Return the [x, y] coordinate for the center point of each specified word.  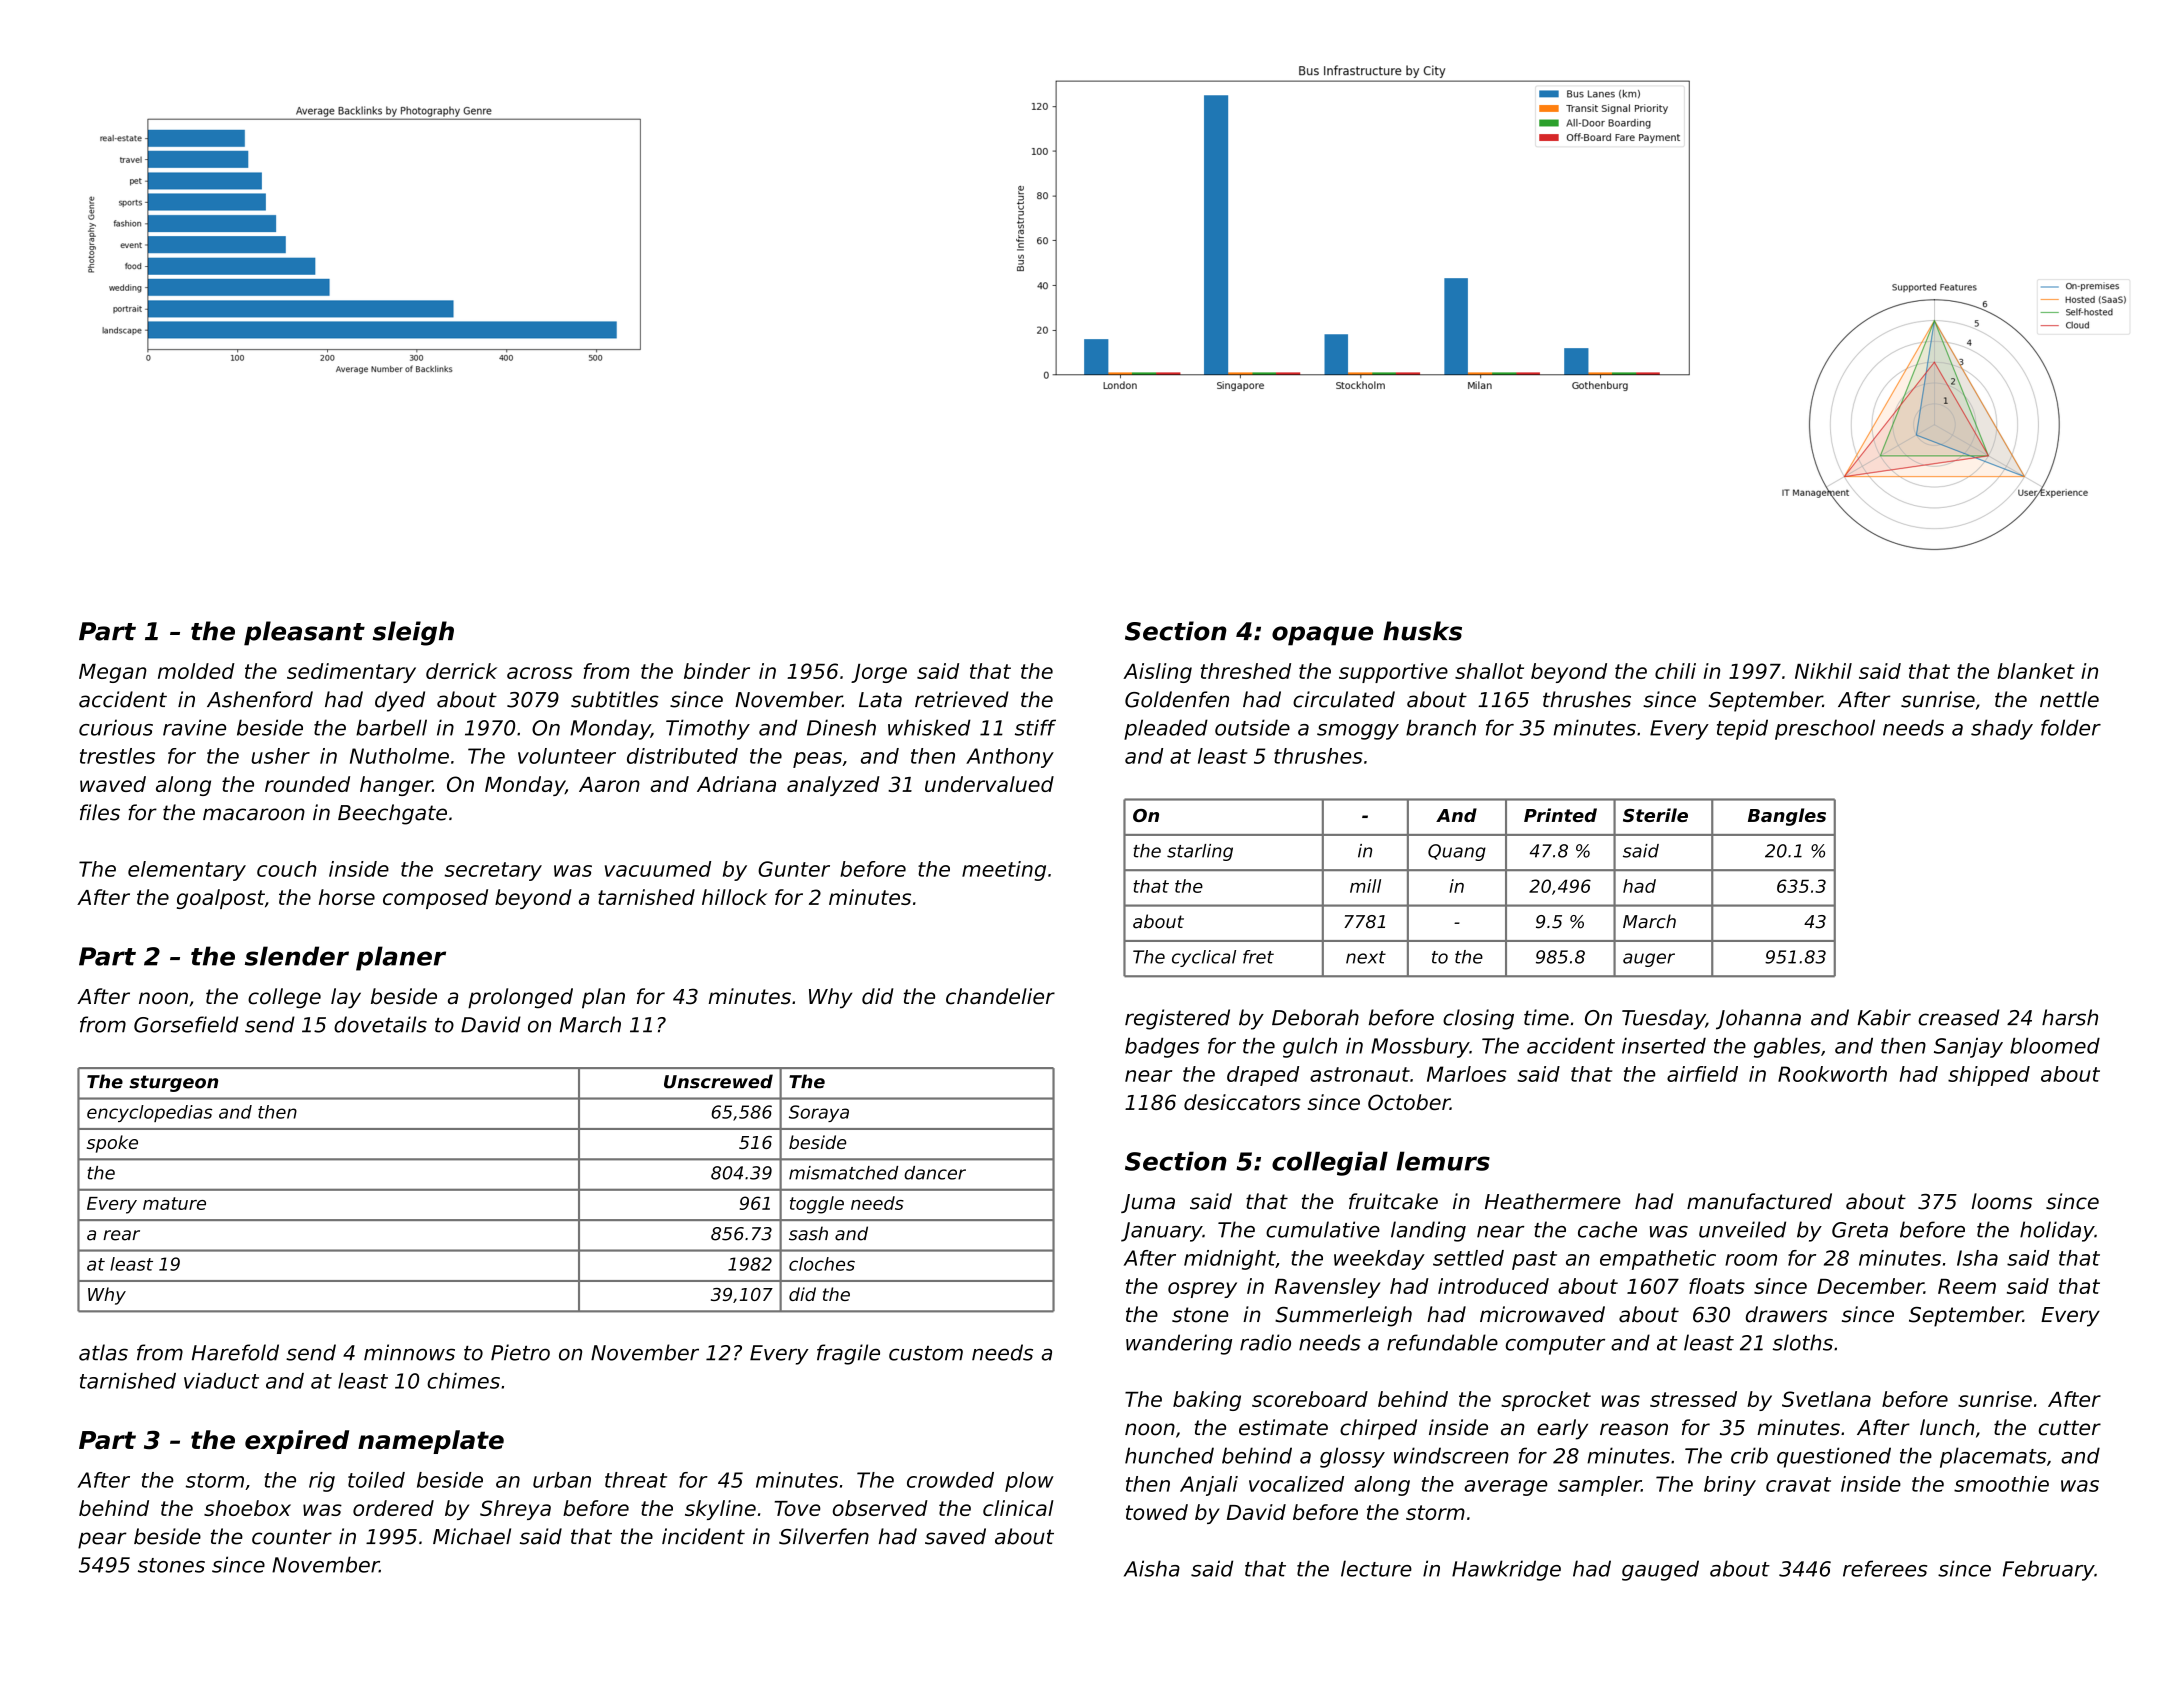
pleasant [304, 633]
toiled [376, 1480]
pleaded [1166, 729]
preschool [1825, 729]
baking [1207, 1401]
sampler [1599, 1486]
